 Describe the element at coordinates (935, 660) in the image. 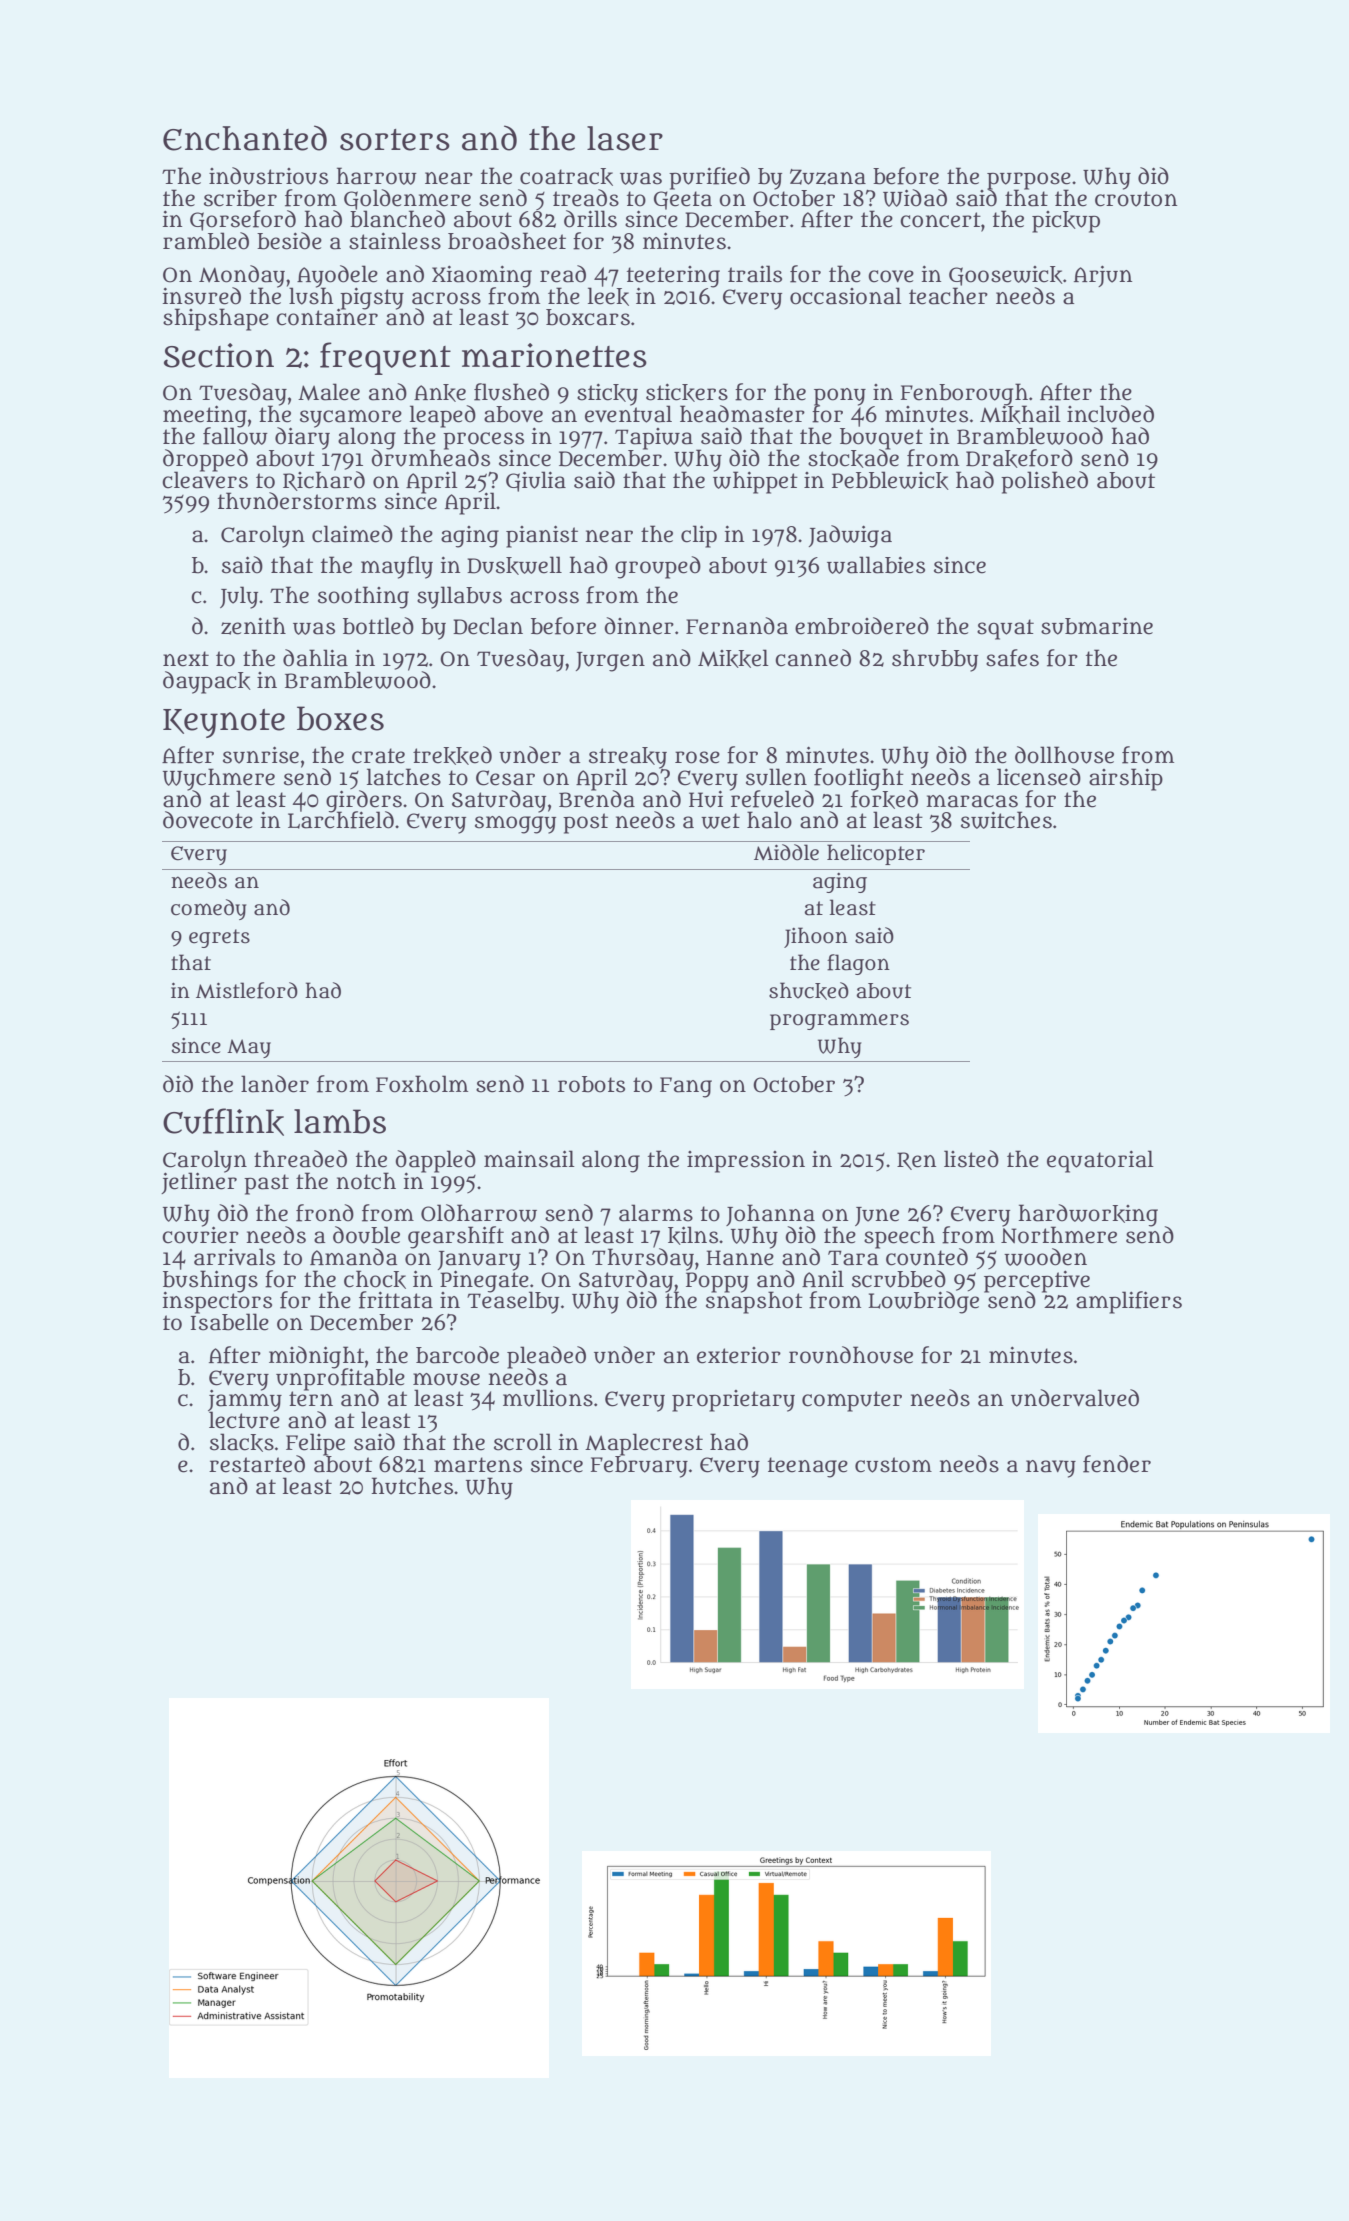

I see `shrubby` at that location.
